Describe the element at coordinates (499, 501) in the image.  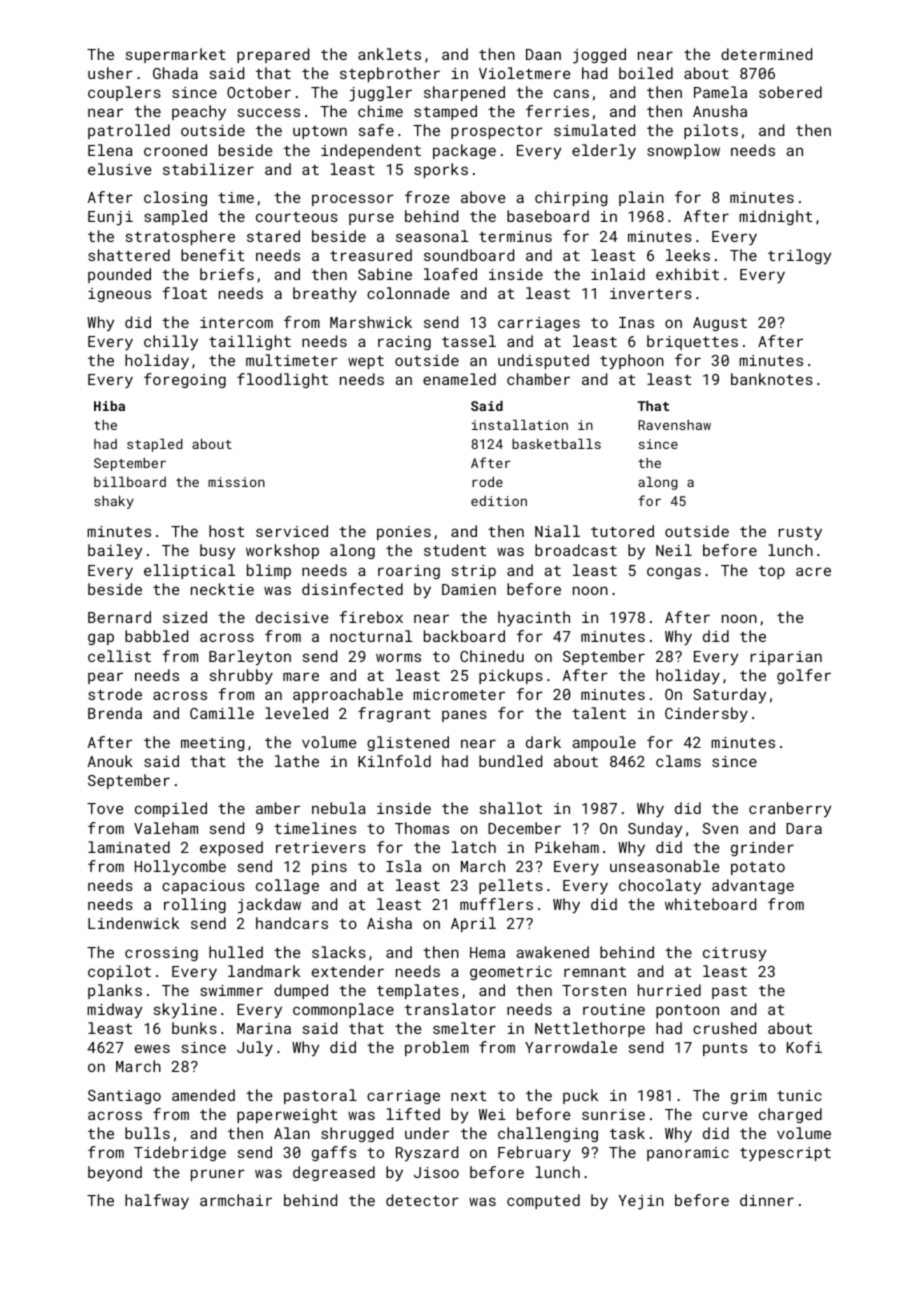
I see `edition` at that location.
